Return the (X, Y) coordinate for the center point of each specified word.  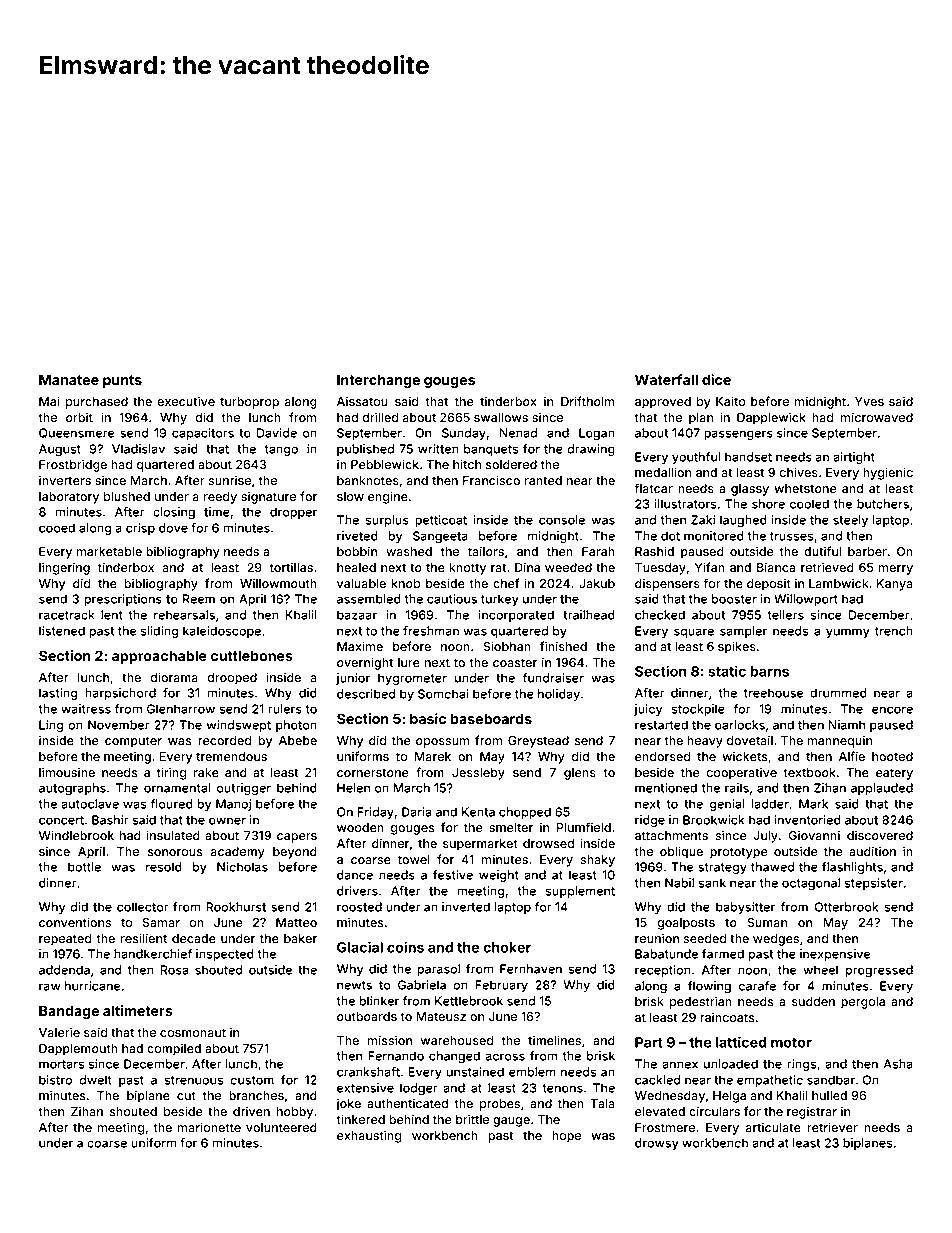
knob (406, 583)
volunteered (281, 1127)
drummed (838, 693)
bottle (84, 867)
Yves (869, 401)
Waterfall (666, 379)
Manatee (69, 379)
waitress (86, 709)
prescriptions (123, 600)
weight (499, 876)
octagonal (811, 884)
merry (896, 570)
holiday (559, 695)
